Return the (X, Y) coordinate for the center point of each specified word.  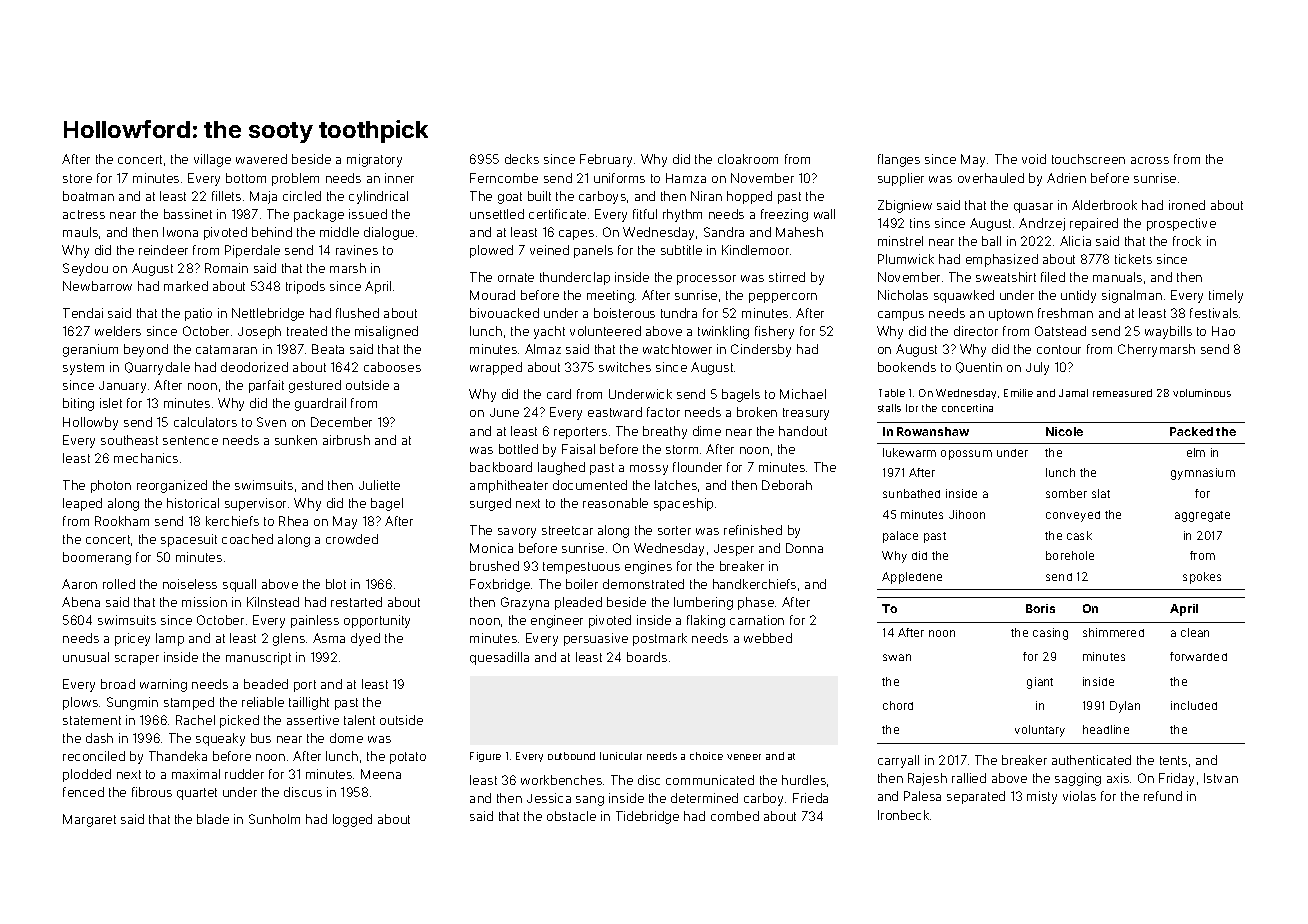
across (1150, 160)
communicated (710, 780)
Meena (381, 774)
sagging (1078, 779)
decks (522, 159)
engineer (557, 621)
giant (1040, 683)
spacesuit (189, 540)
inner (399, 178)
